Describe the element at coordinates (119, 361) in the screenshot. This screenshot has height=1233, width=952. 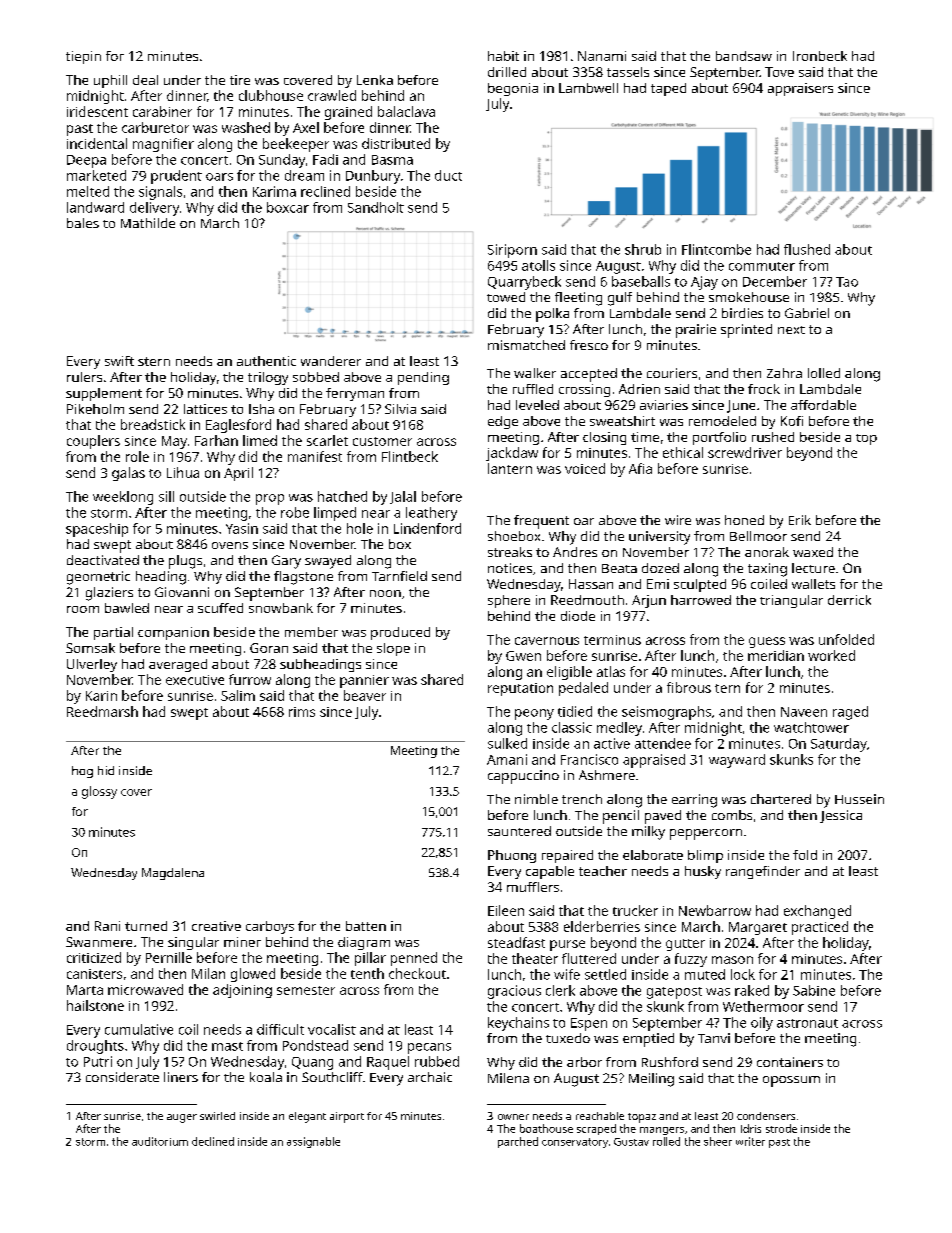
I see `swift` at that location.
